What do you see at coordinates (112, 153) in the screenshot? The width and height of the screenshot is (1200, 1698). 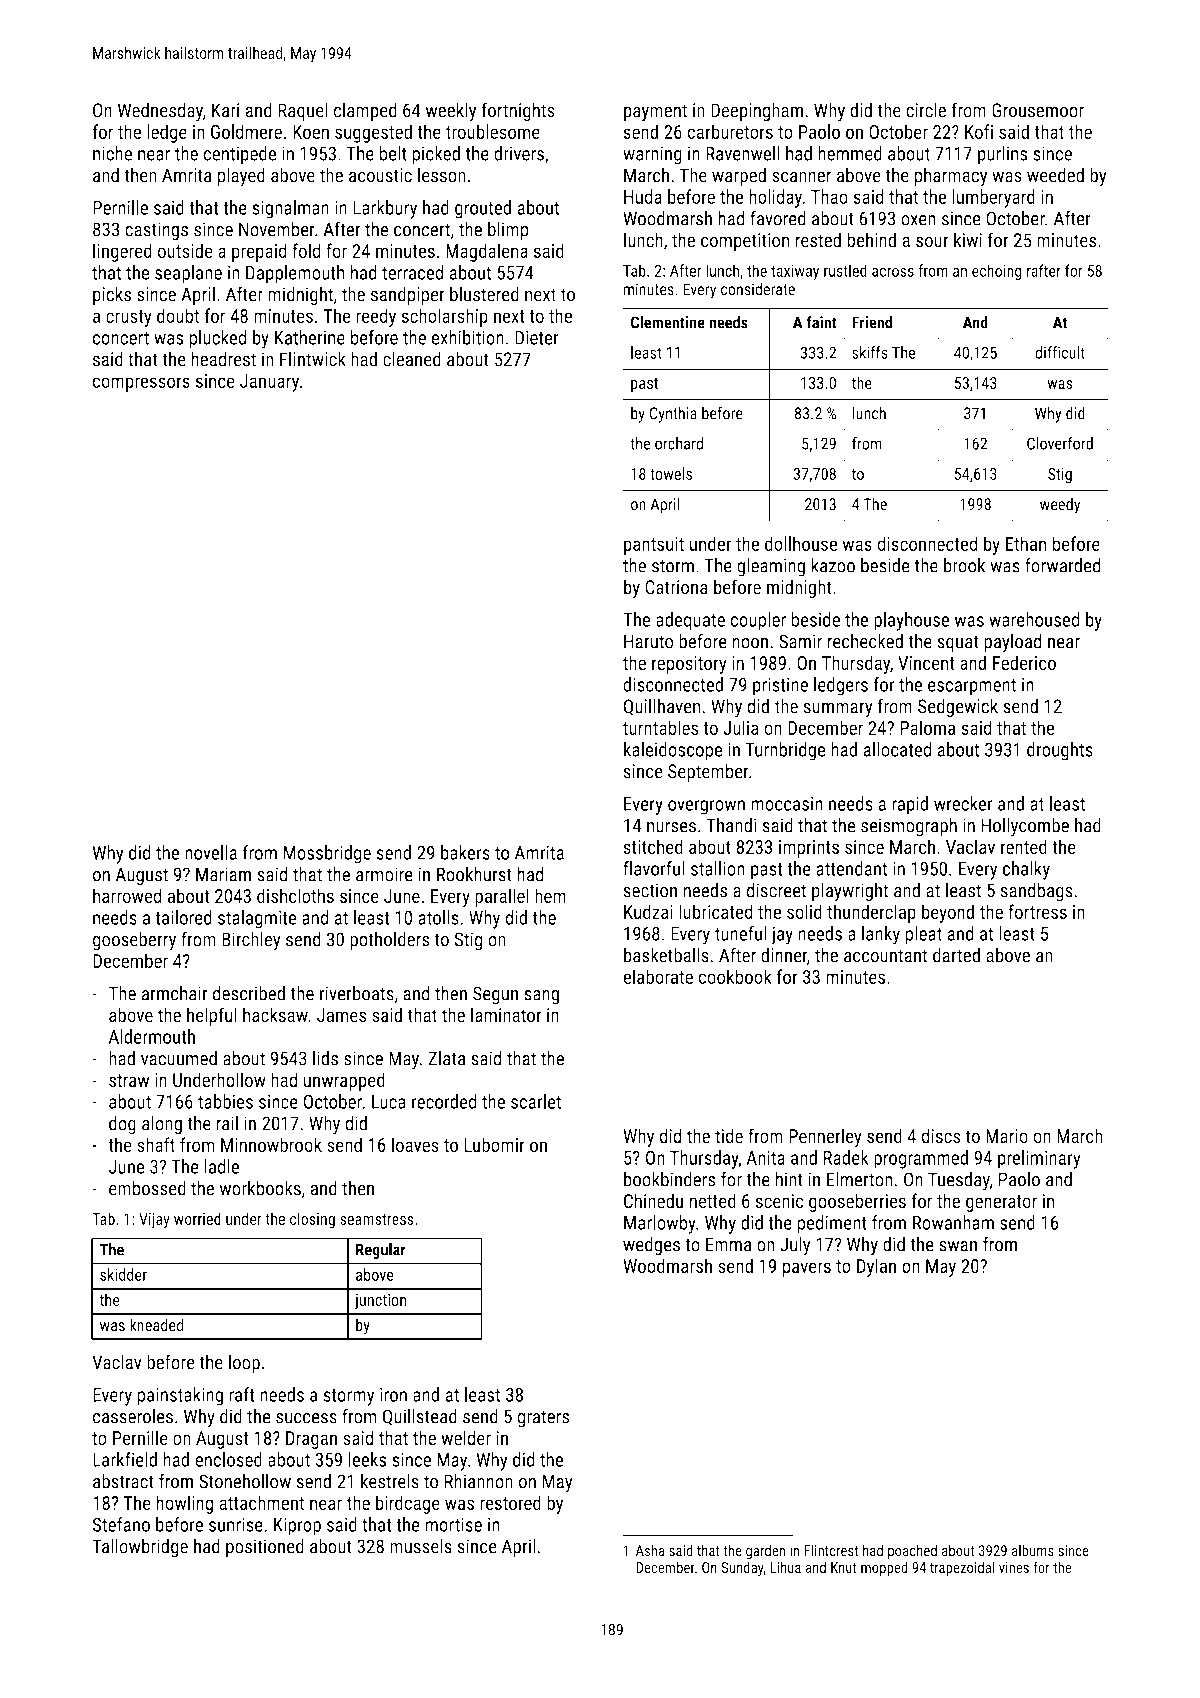 I see `niche` at bounding box center [112, 153].
